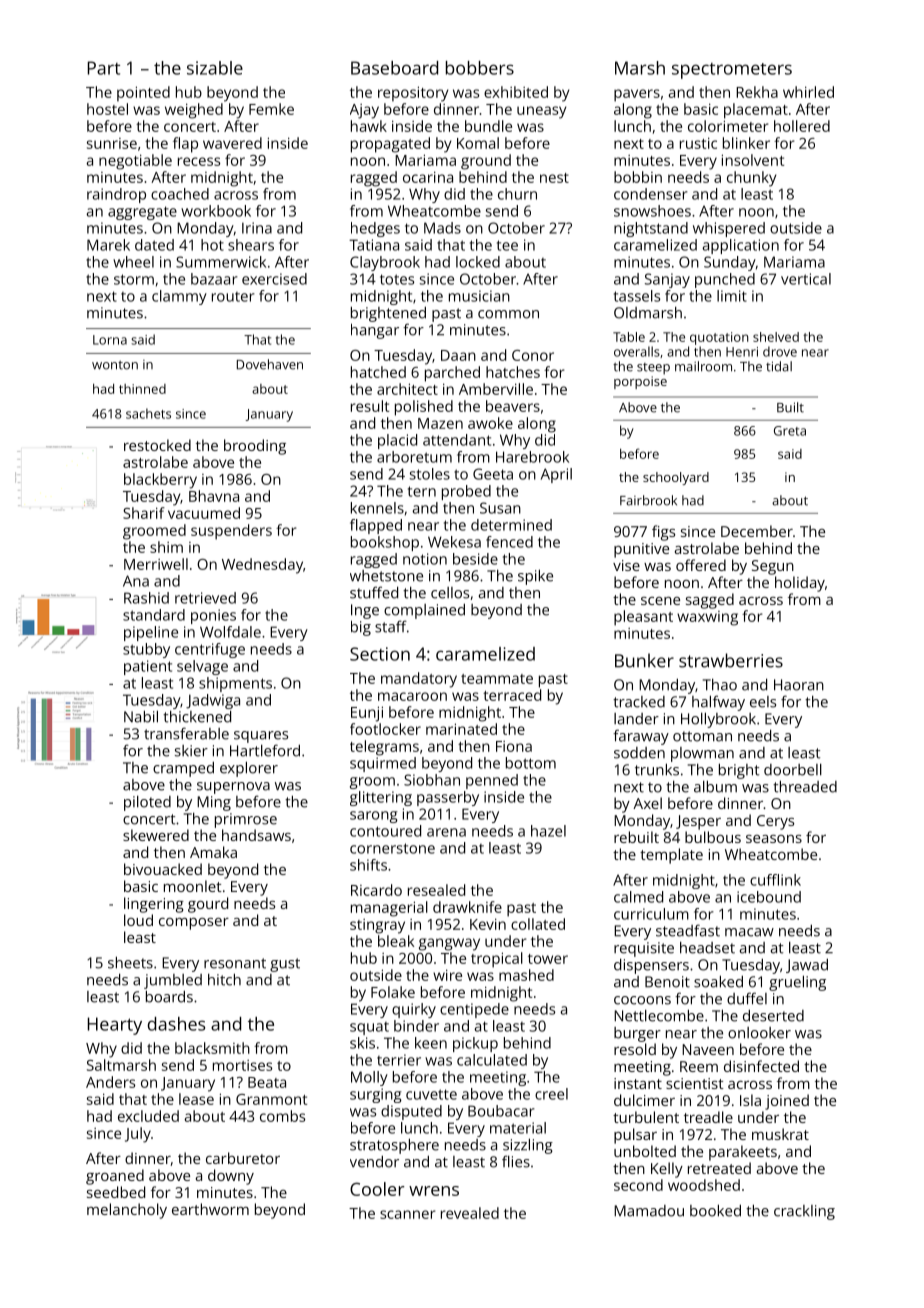 The height and width of the screenshot is (1308, 924). Describe the element at coordinates (454, 542) in the screenshot. I see `Wekesa` at that location.
